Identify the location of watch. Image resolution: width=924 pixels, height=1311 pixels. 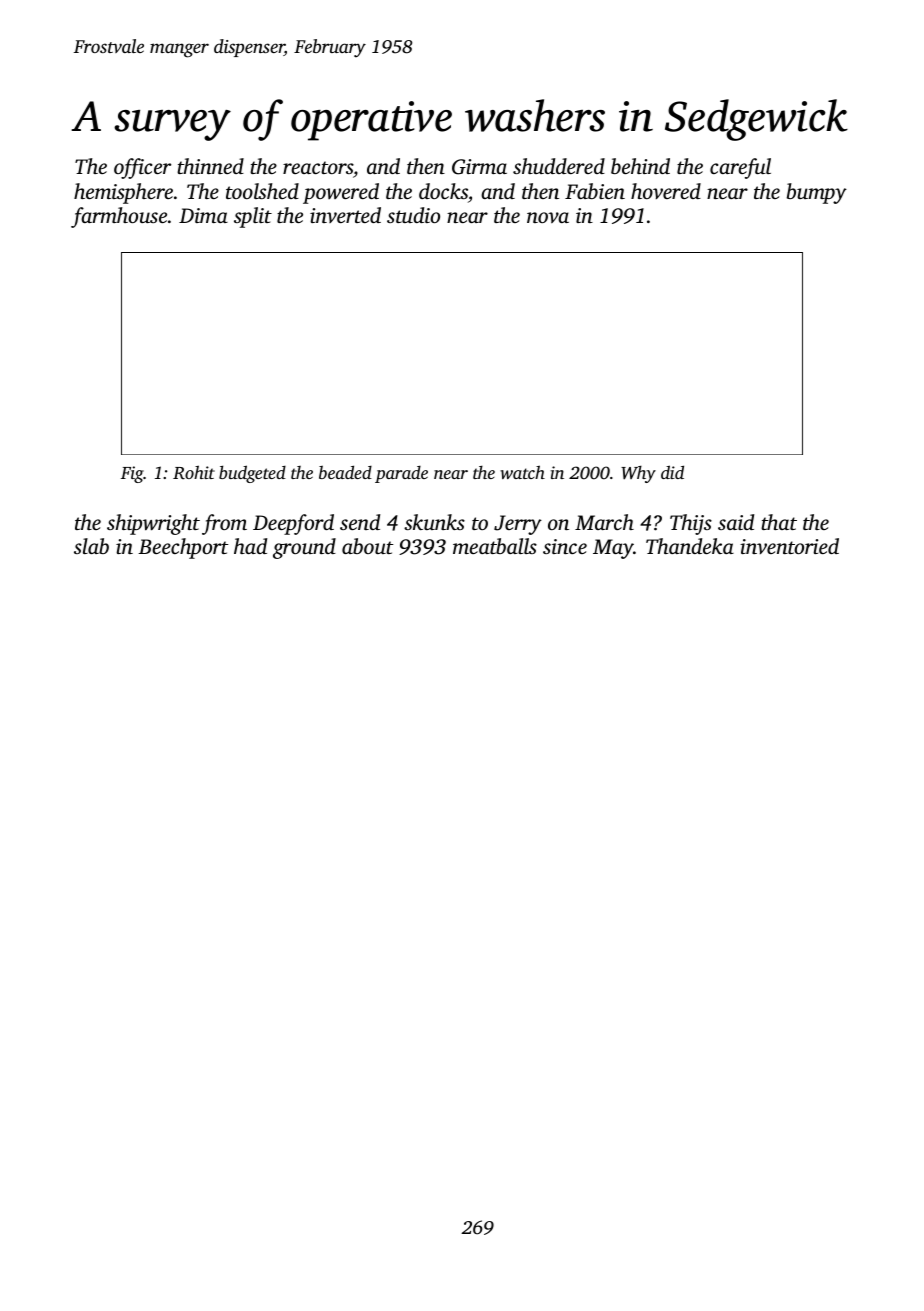
(522, 472).
